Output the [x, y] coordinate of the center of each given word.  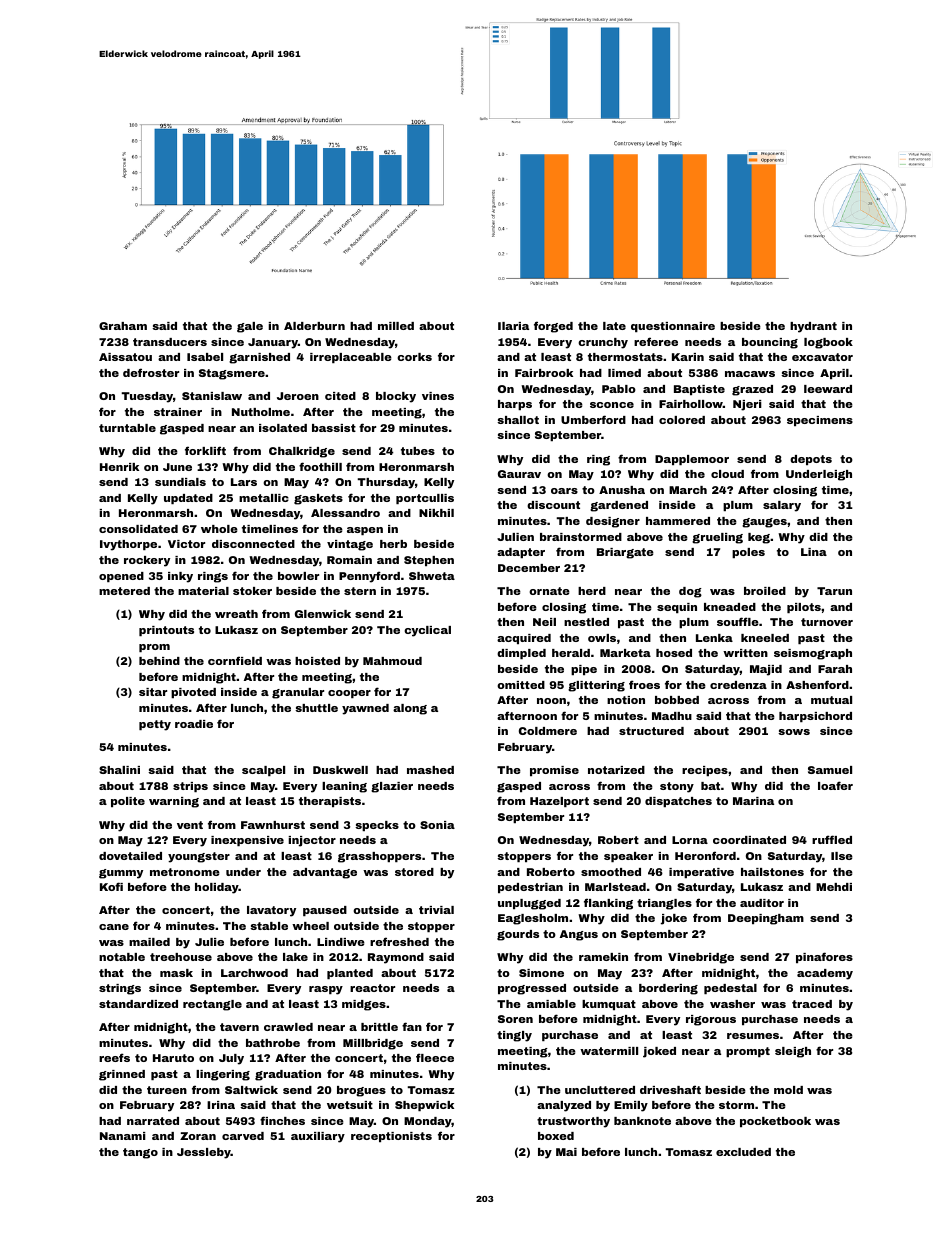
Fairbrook [544, 373]
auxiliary [318, 1137]
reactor [372, 988]
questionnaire [673, 327]
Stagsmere [232, 374]
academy [825, 974]
